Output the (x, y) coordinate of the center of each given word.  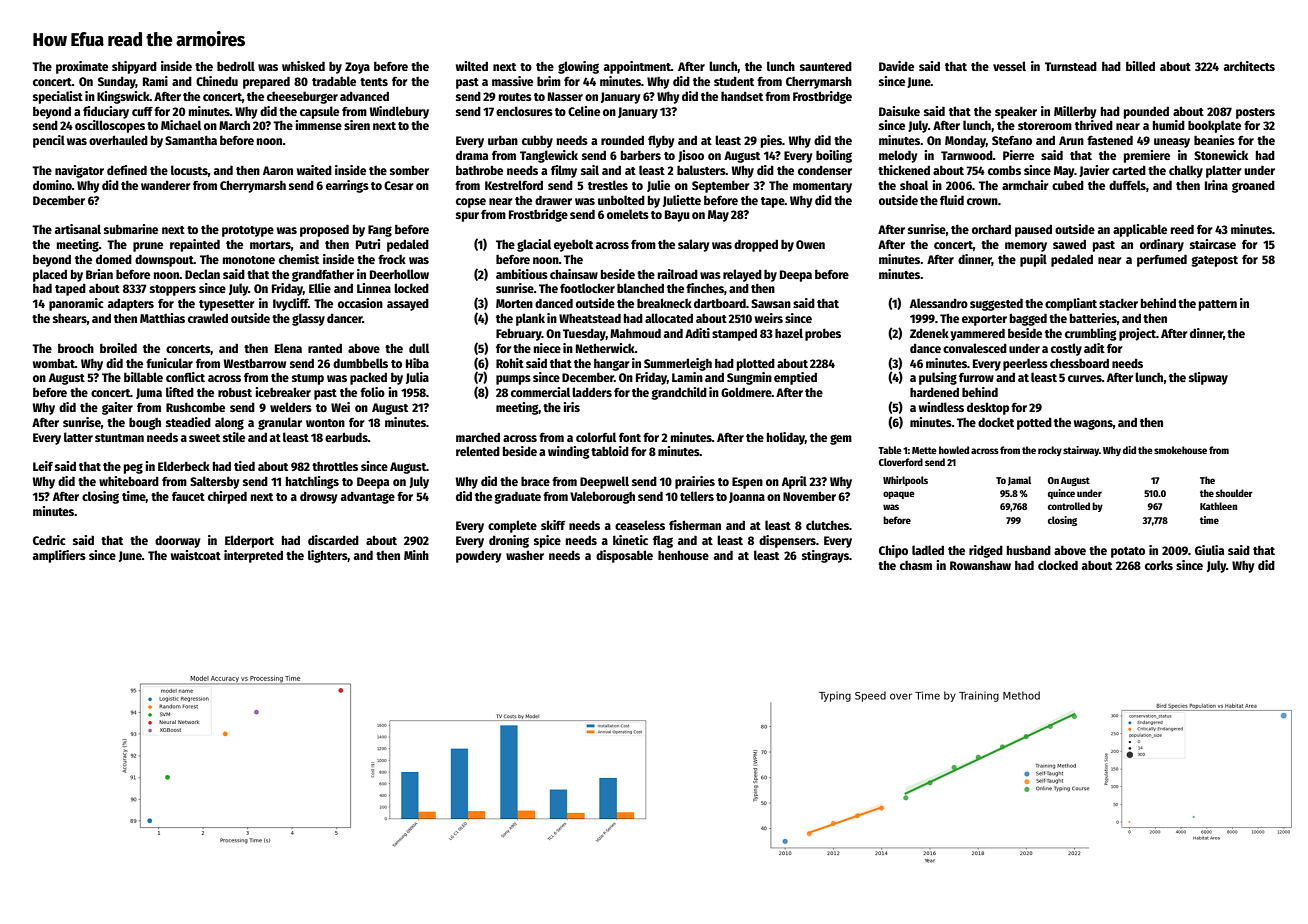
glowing (578, 67)
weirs (769, 318)
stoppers (173, 290)
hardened (934, 392)
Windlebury (399, 112)
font (630, 437)
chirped (227, 497)
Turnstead (1071, 66)
